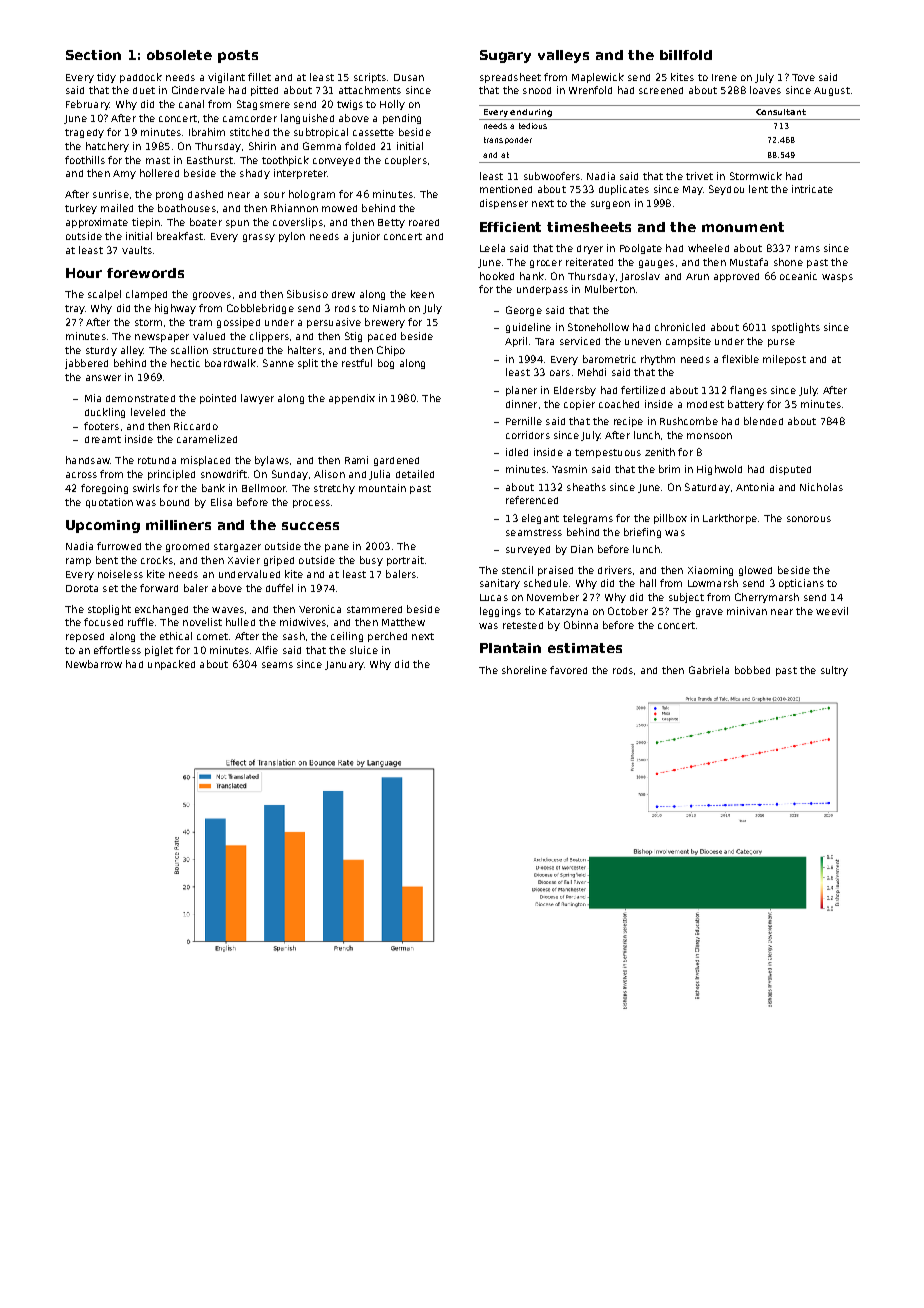  What do you see at coordinates (523, 625) in the document?
I see `retested` at bounding box center [523, 625].
